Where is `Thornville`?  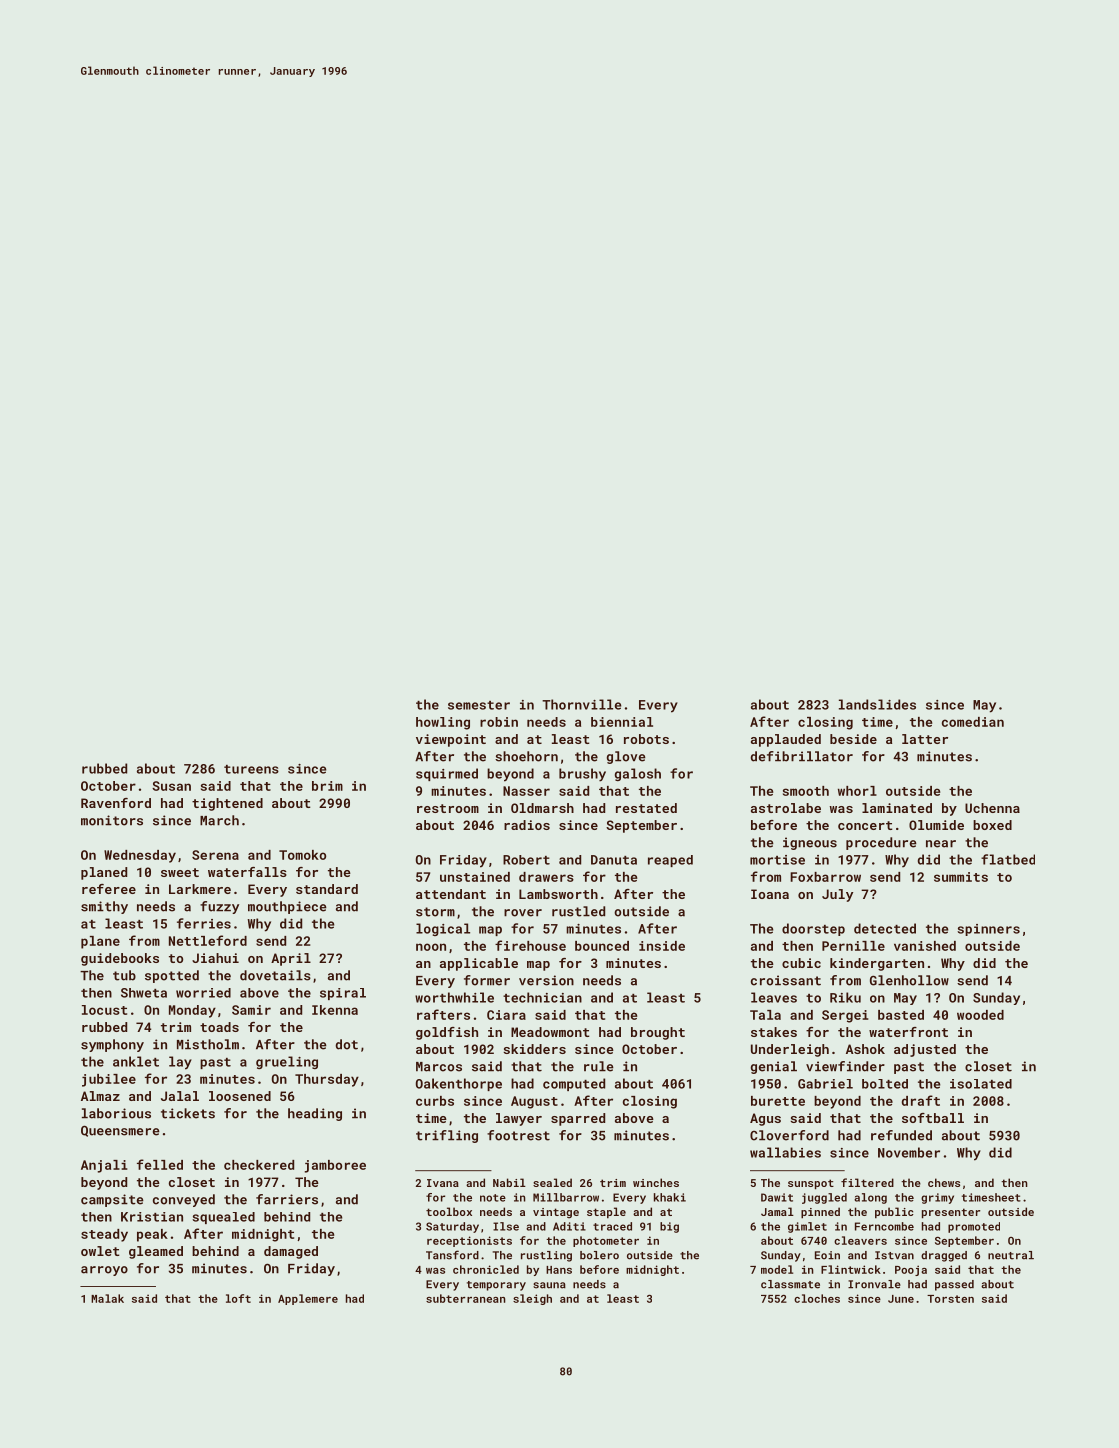
Thornville is located at coordinates (581, 704).
